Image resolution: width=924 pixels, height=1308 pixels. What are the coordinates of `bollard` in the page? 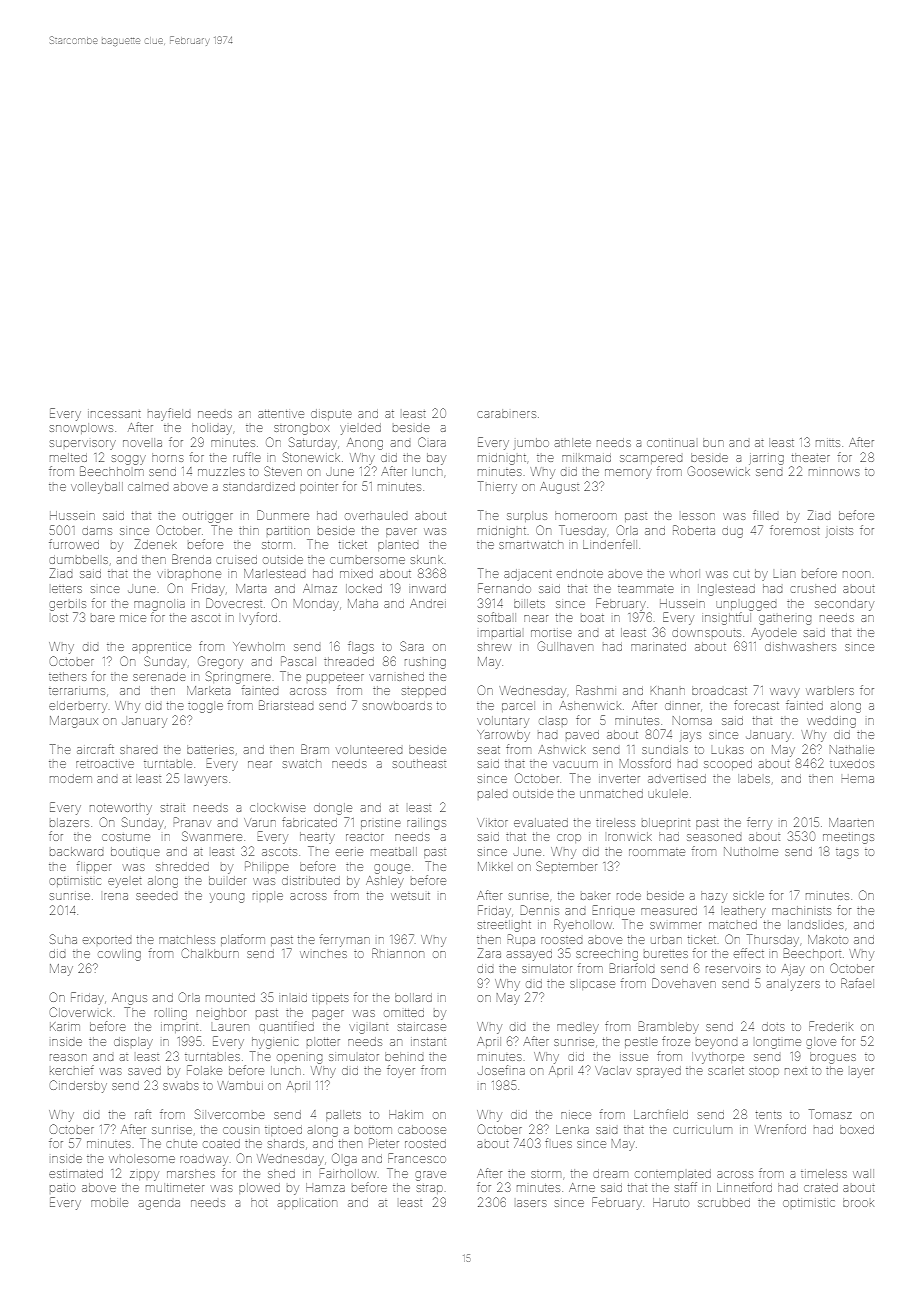 It's located at (413, 997).
